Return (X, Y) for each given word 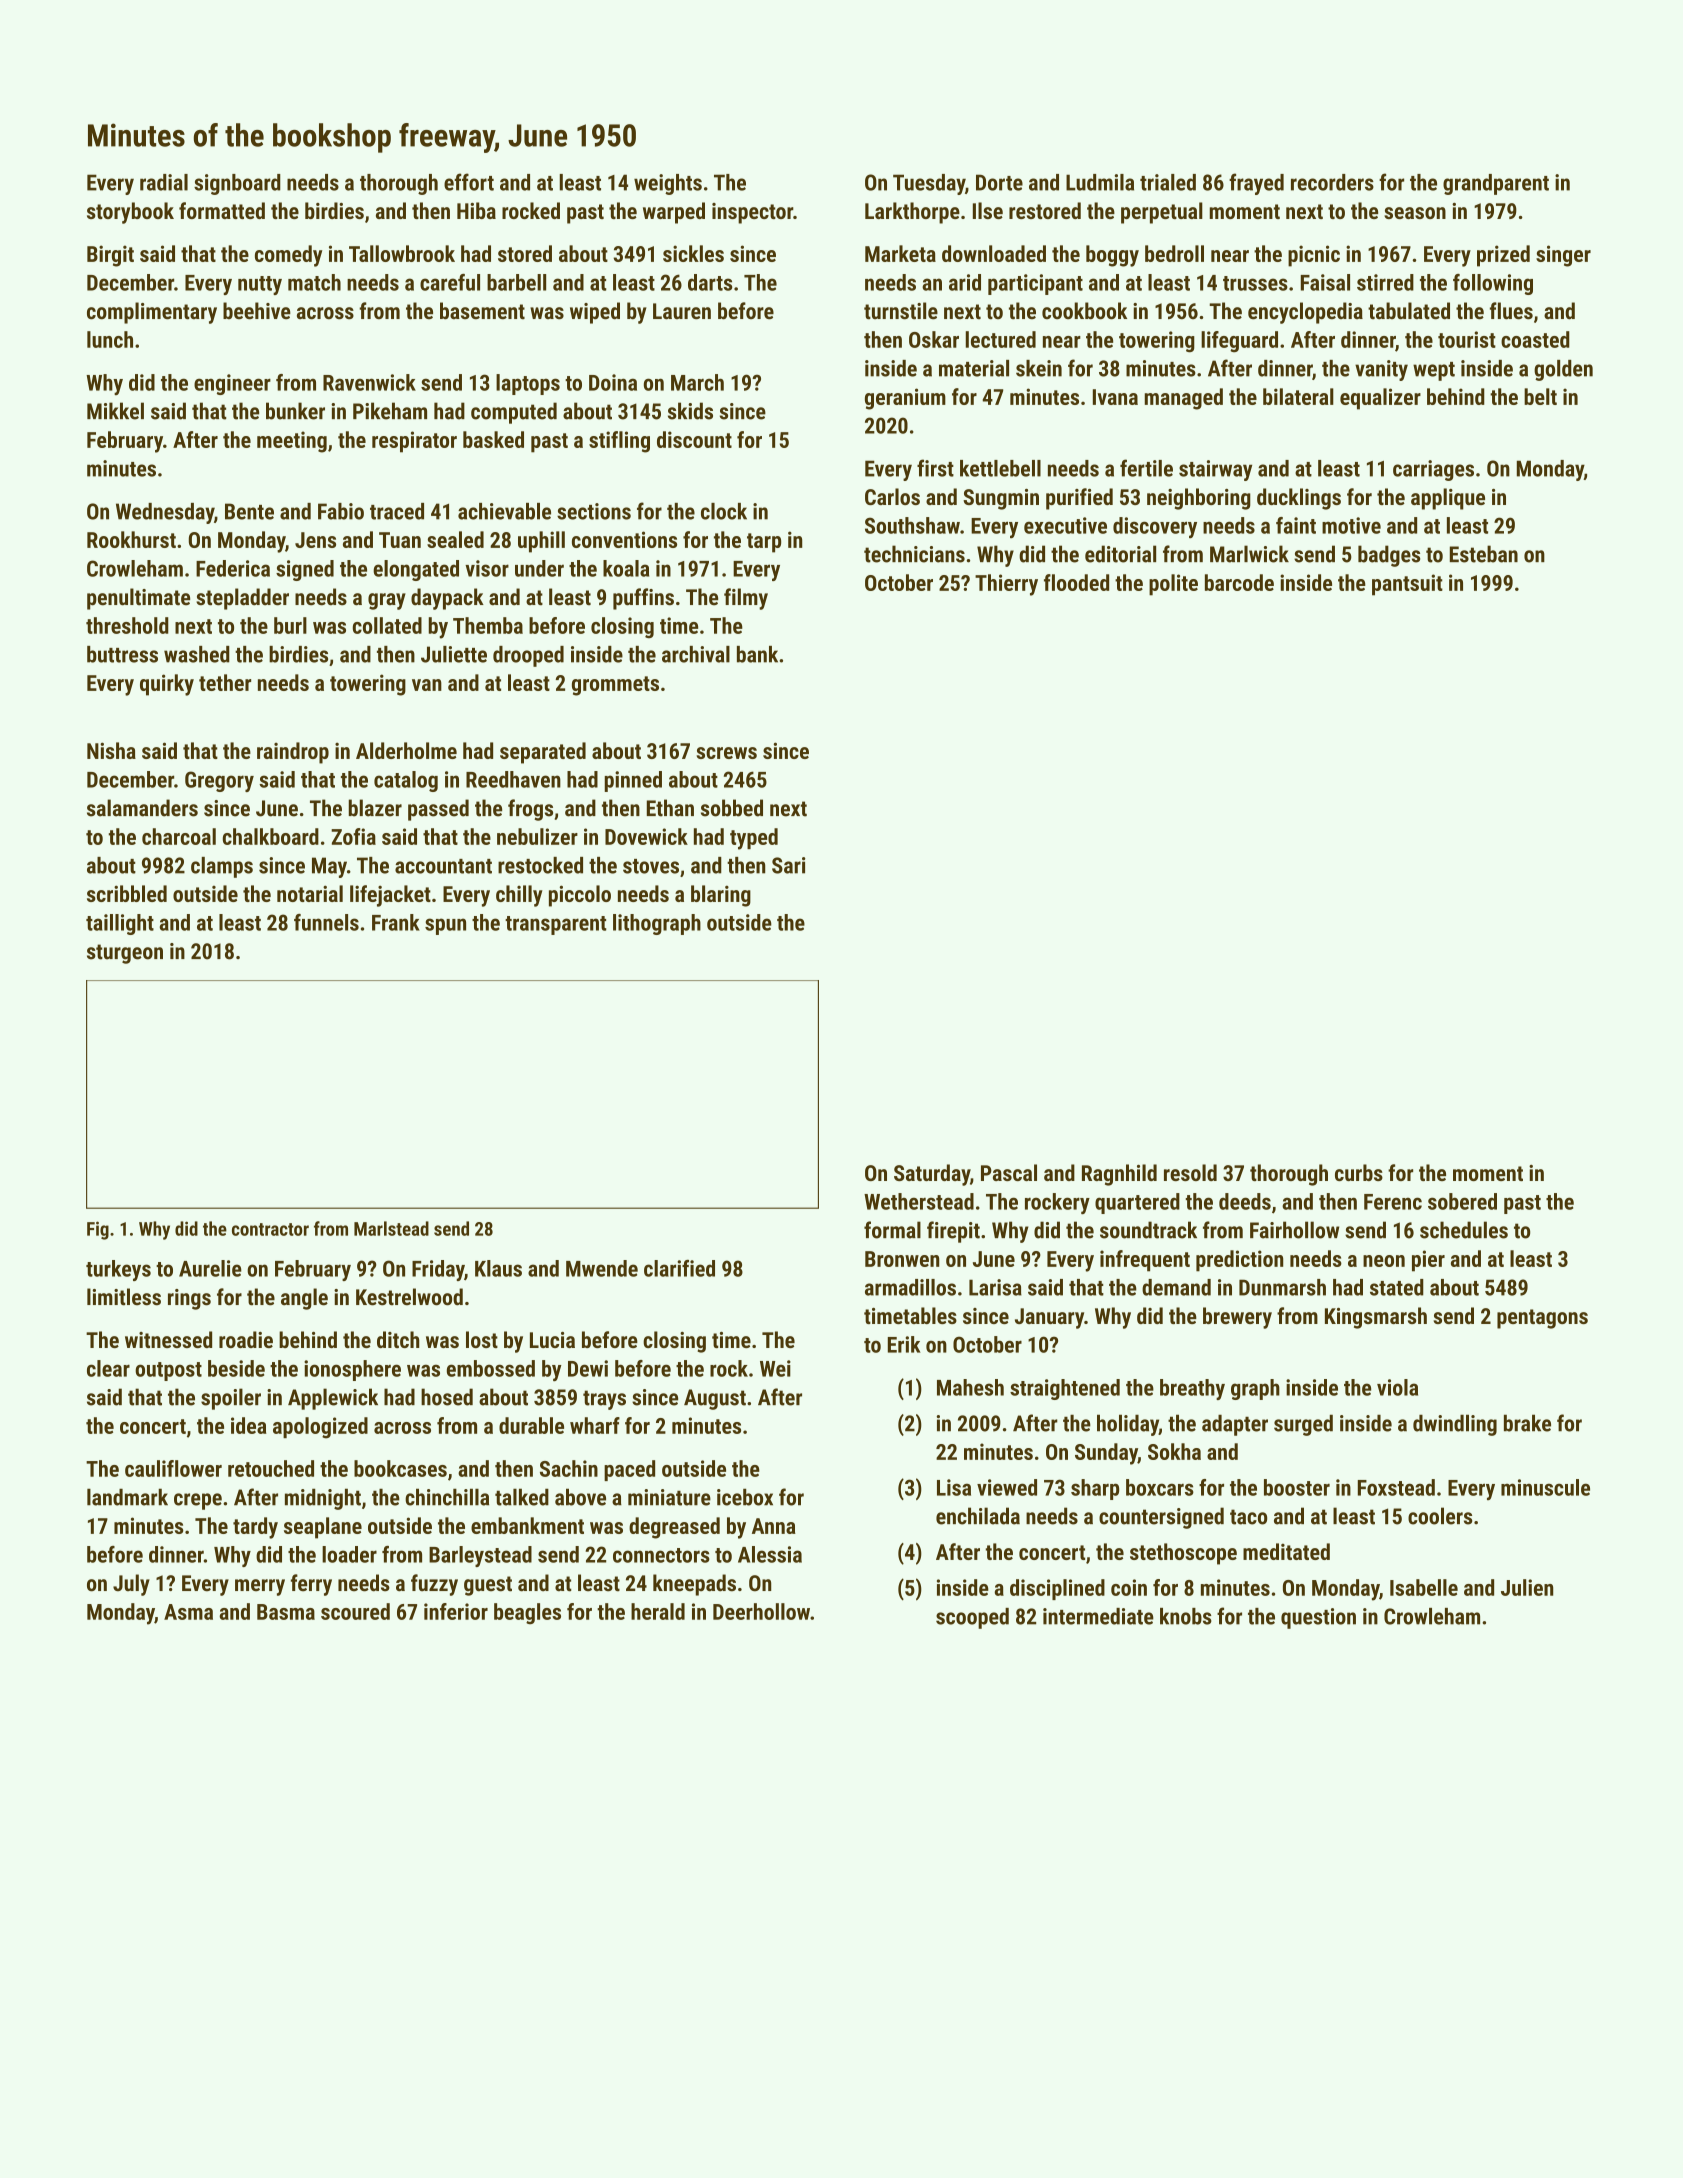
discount (694, 439)
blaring (721, 896)
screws (726, 753)
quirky (167, 685)
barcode (1239, 582)
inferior (456, 1611)
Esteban (1484, 554)
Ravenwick (369, 382)
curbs (1359, 1172)
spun (445, 926)
